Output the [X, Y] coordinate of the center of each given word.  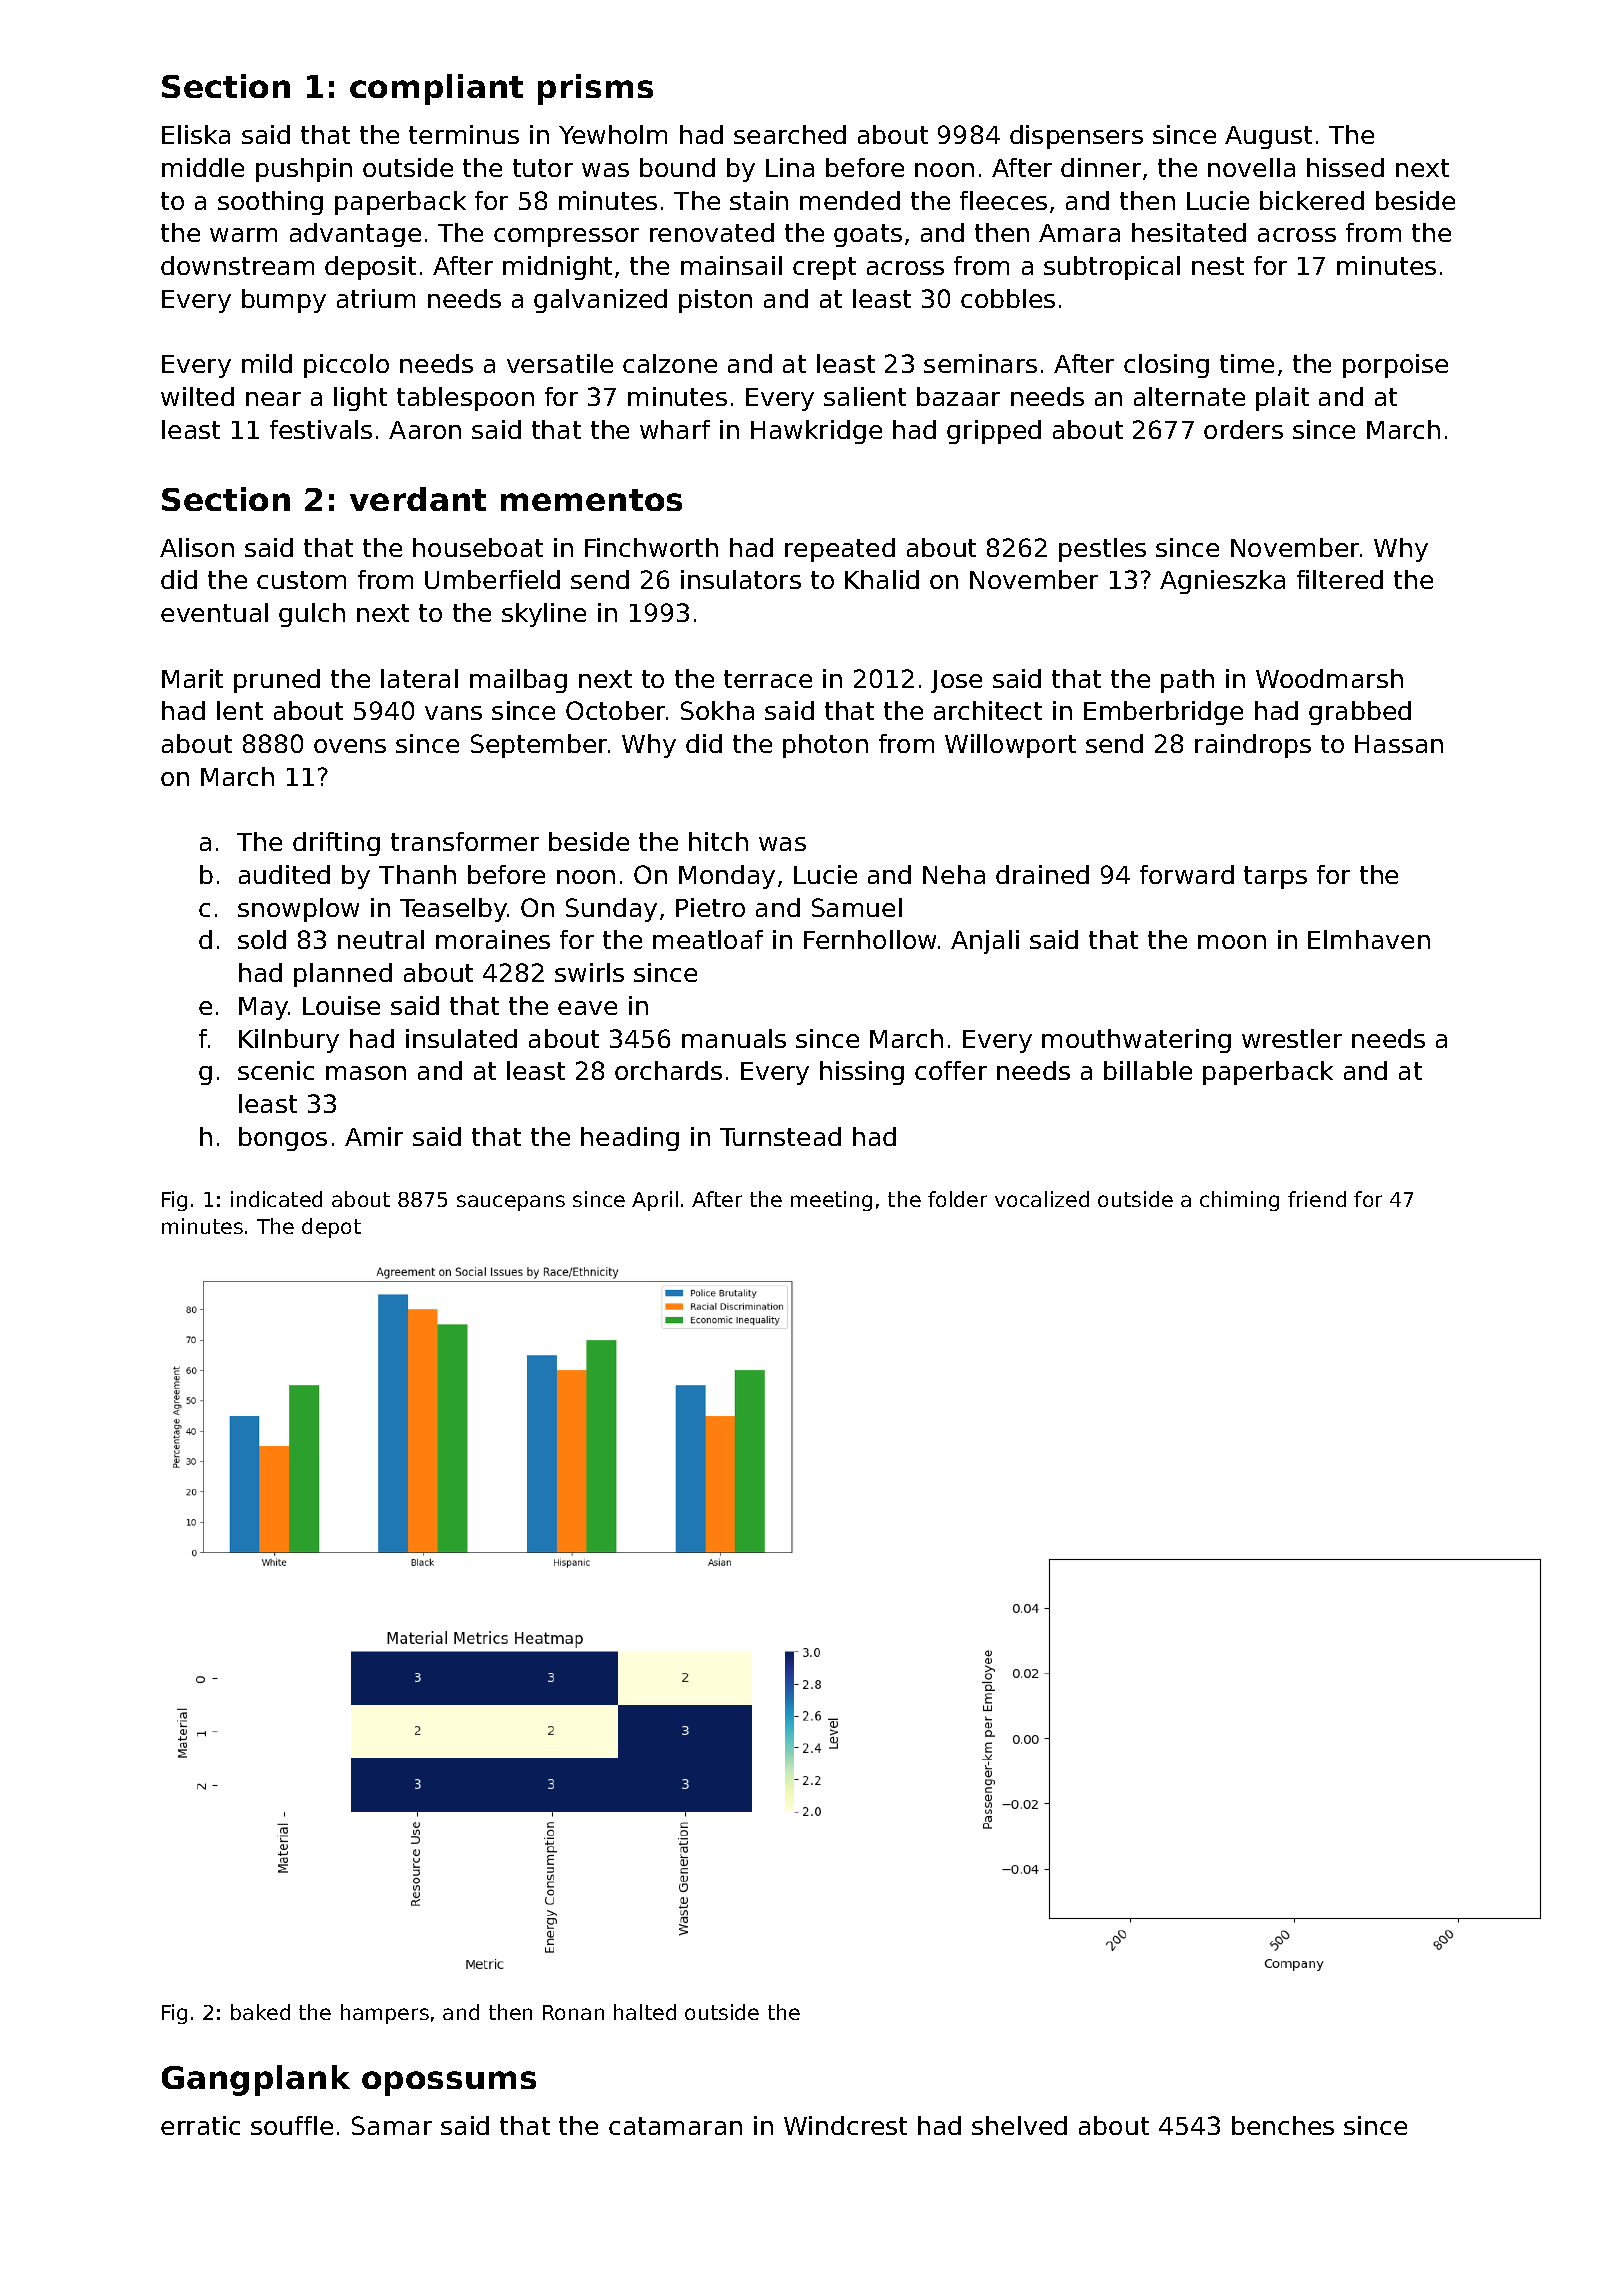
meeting [831, 1201]
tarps [1275, 877]
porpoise [1395, 366]
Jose [956, 681]
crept [824, 268]
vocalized [1042, 1199]
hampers [385, 2014]
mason [366, 1073]
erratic [200, 2125]
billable [1148, 1070]
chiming [1239, 1201]
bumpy [284, 301]
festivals [321, 429]
